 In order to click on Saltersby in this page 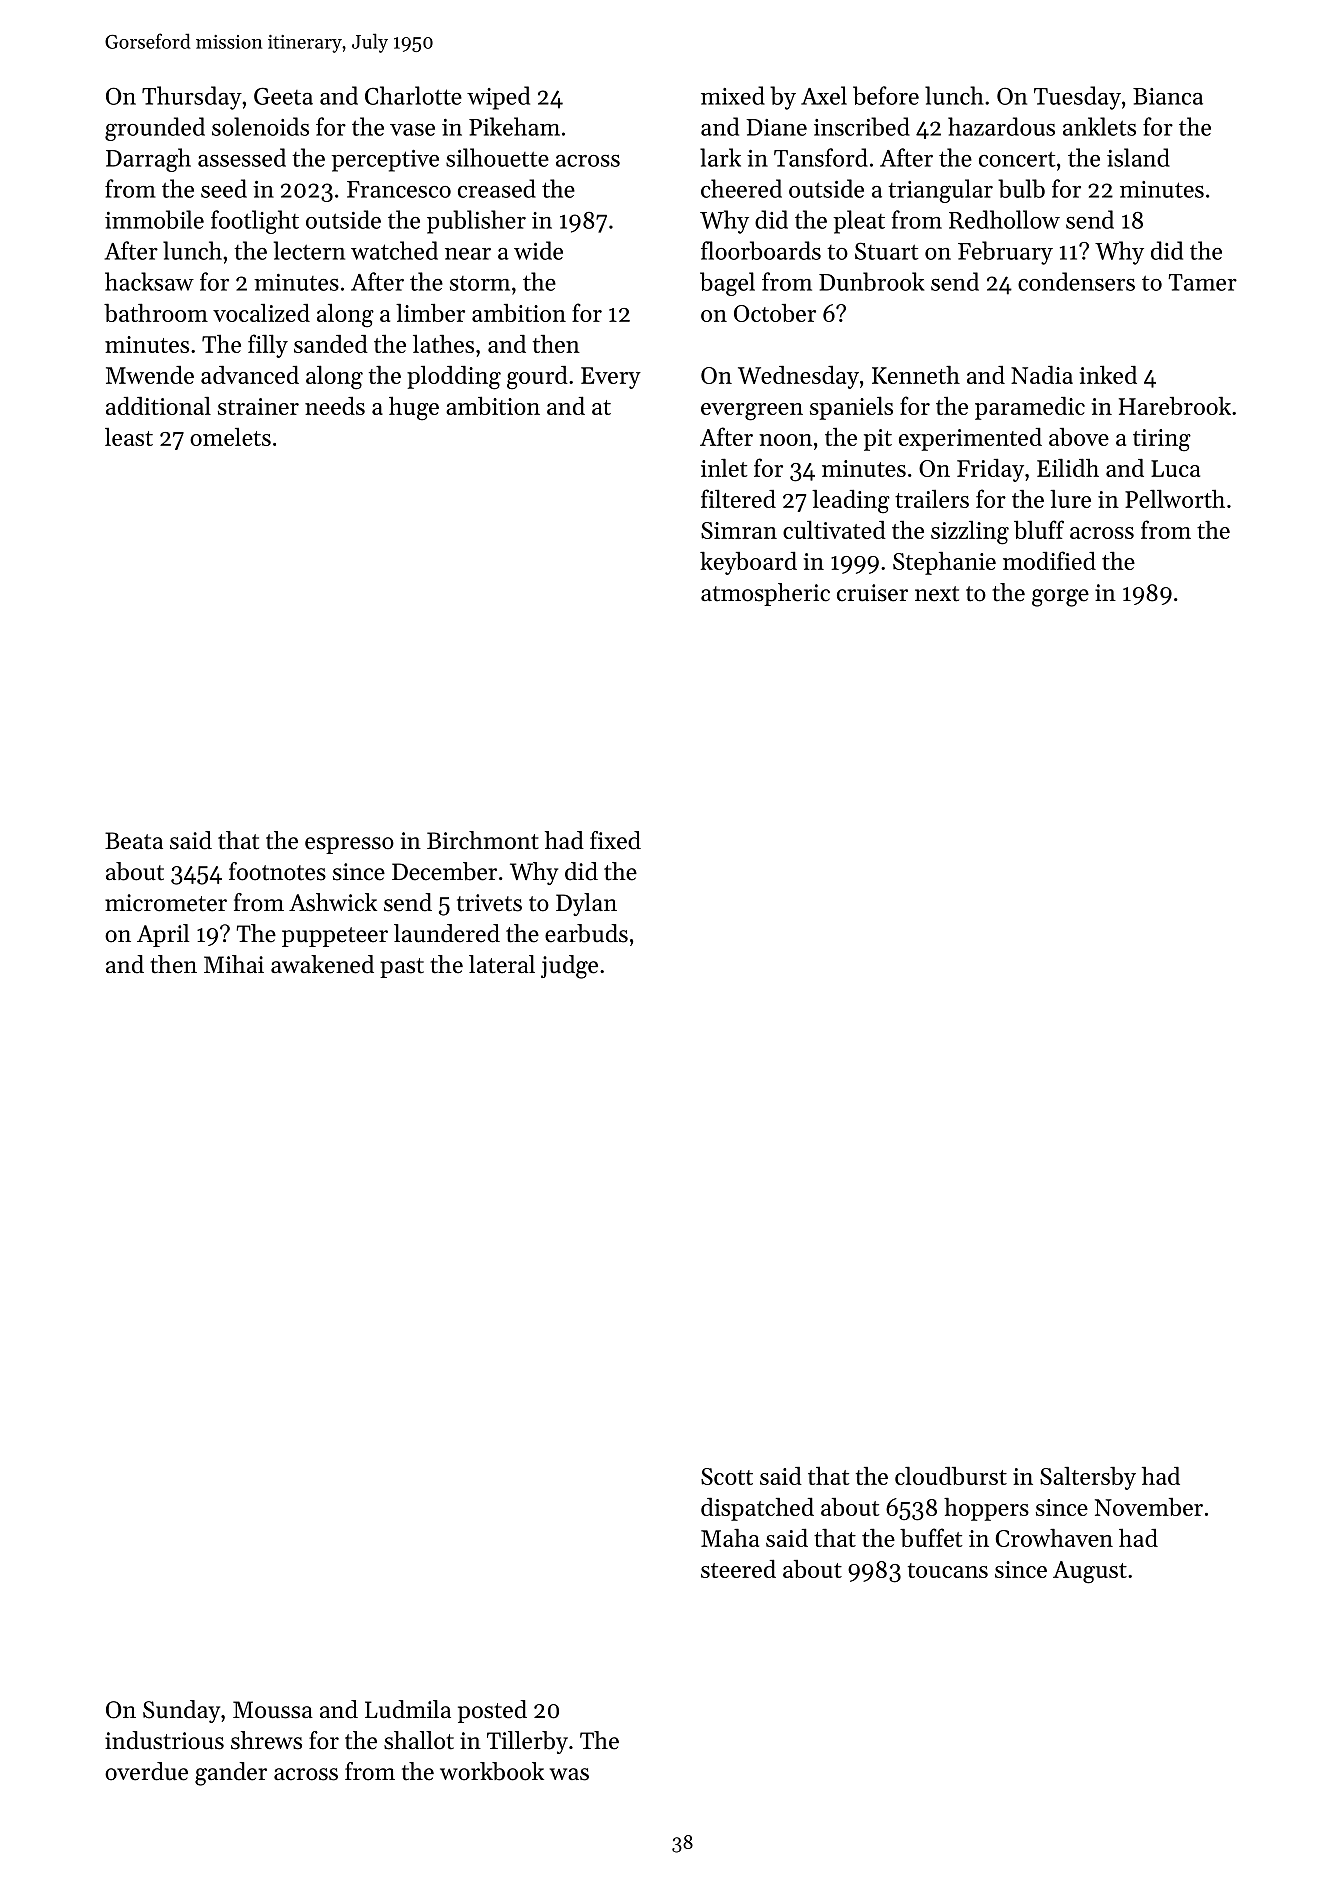, I will do `click(1088, 1478)`.
